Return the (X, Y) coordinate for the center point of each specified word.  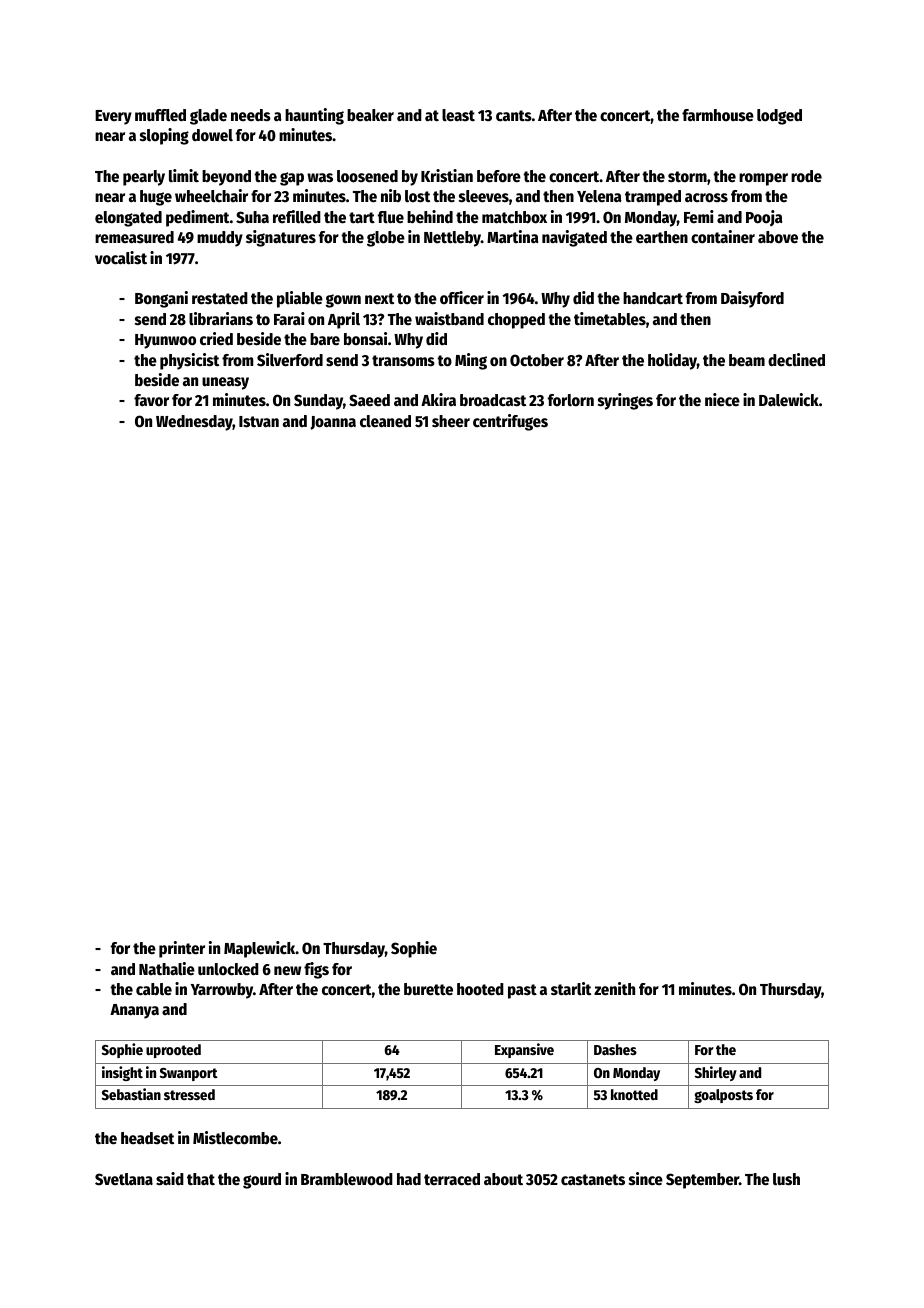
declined (796, 360)
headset (147, 1138)
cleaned (385, 421)
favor (151, 400)
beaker (370, 115)
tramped (653, 198)
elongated (128, 219)
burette (428, 989)
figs (316, 970)
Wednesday (194, 423)
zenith (614, 989)
